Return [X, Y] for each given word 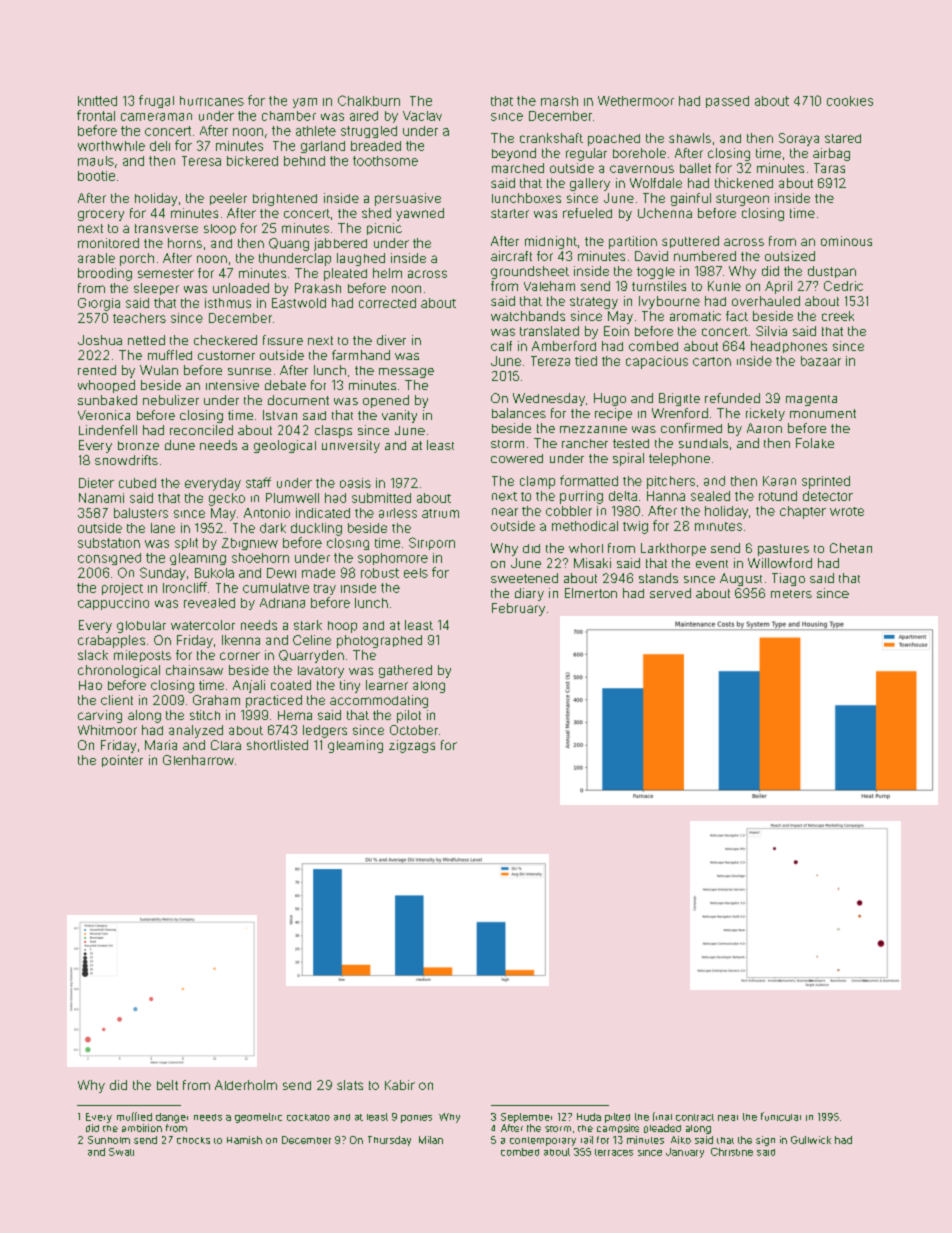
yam [305, 103]
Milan [431, 1140]
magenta [811, 400]
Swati [121, 1152]
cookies [850, 101]
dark [273, 528]
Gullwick [811, 1140]
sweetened [524, 578]
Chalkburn [369, 100]
